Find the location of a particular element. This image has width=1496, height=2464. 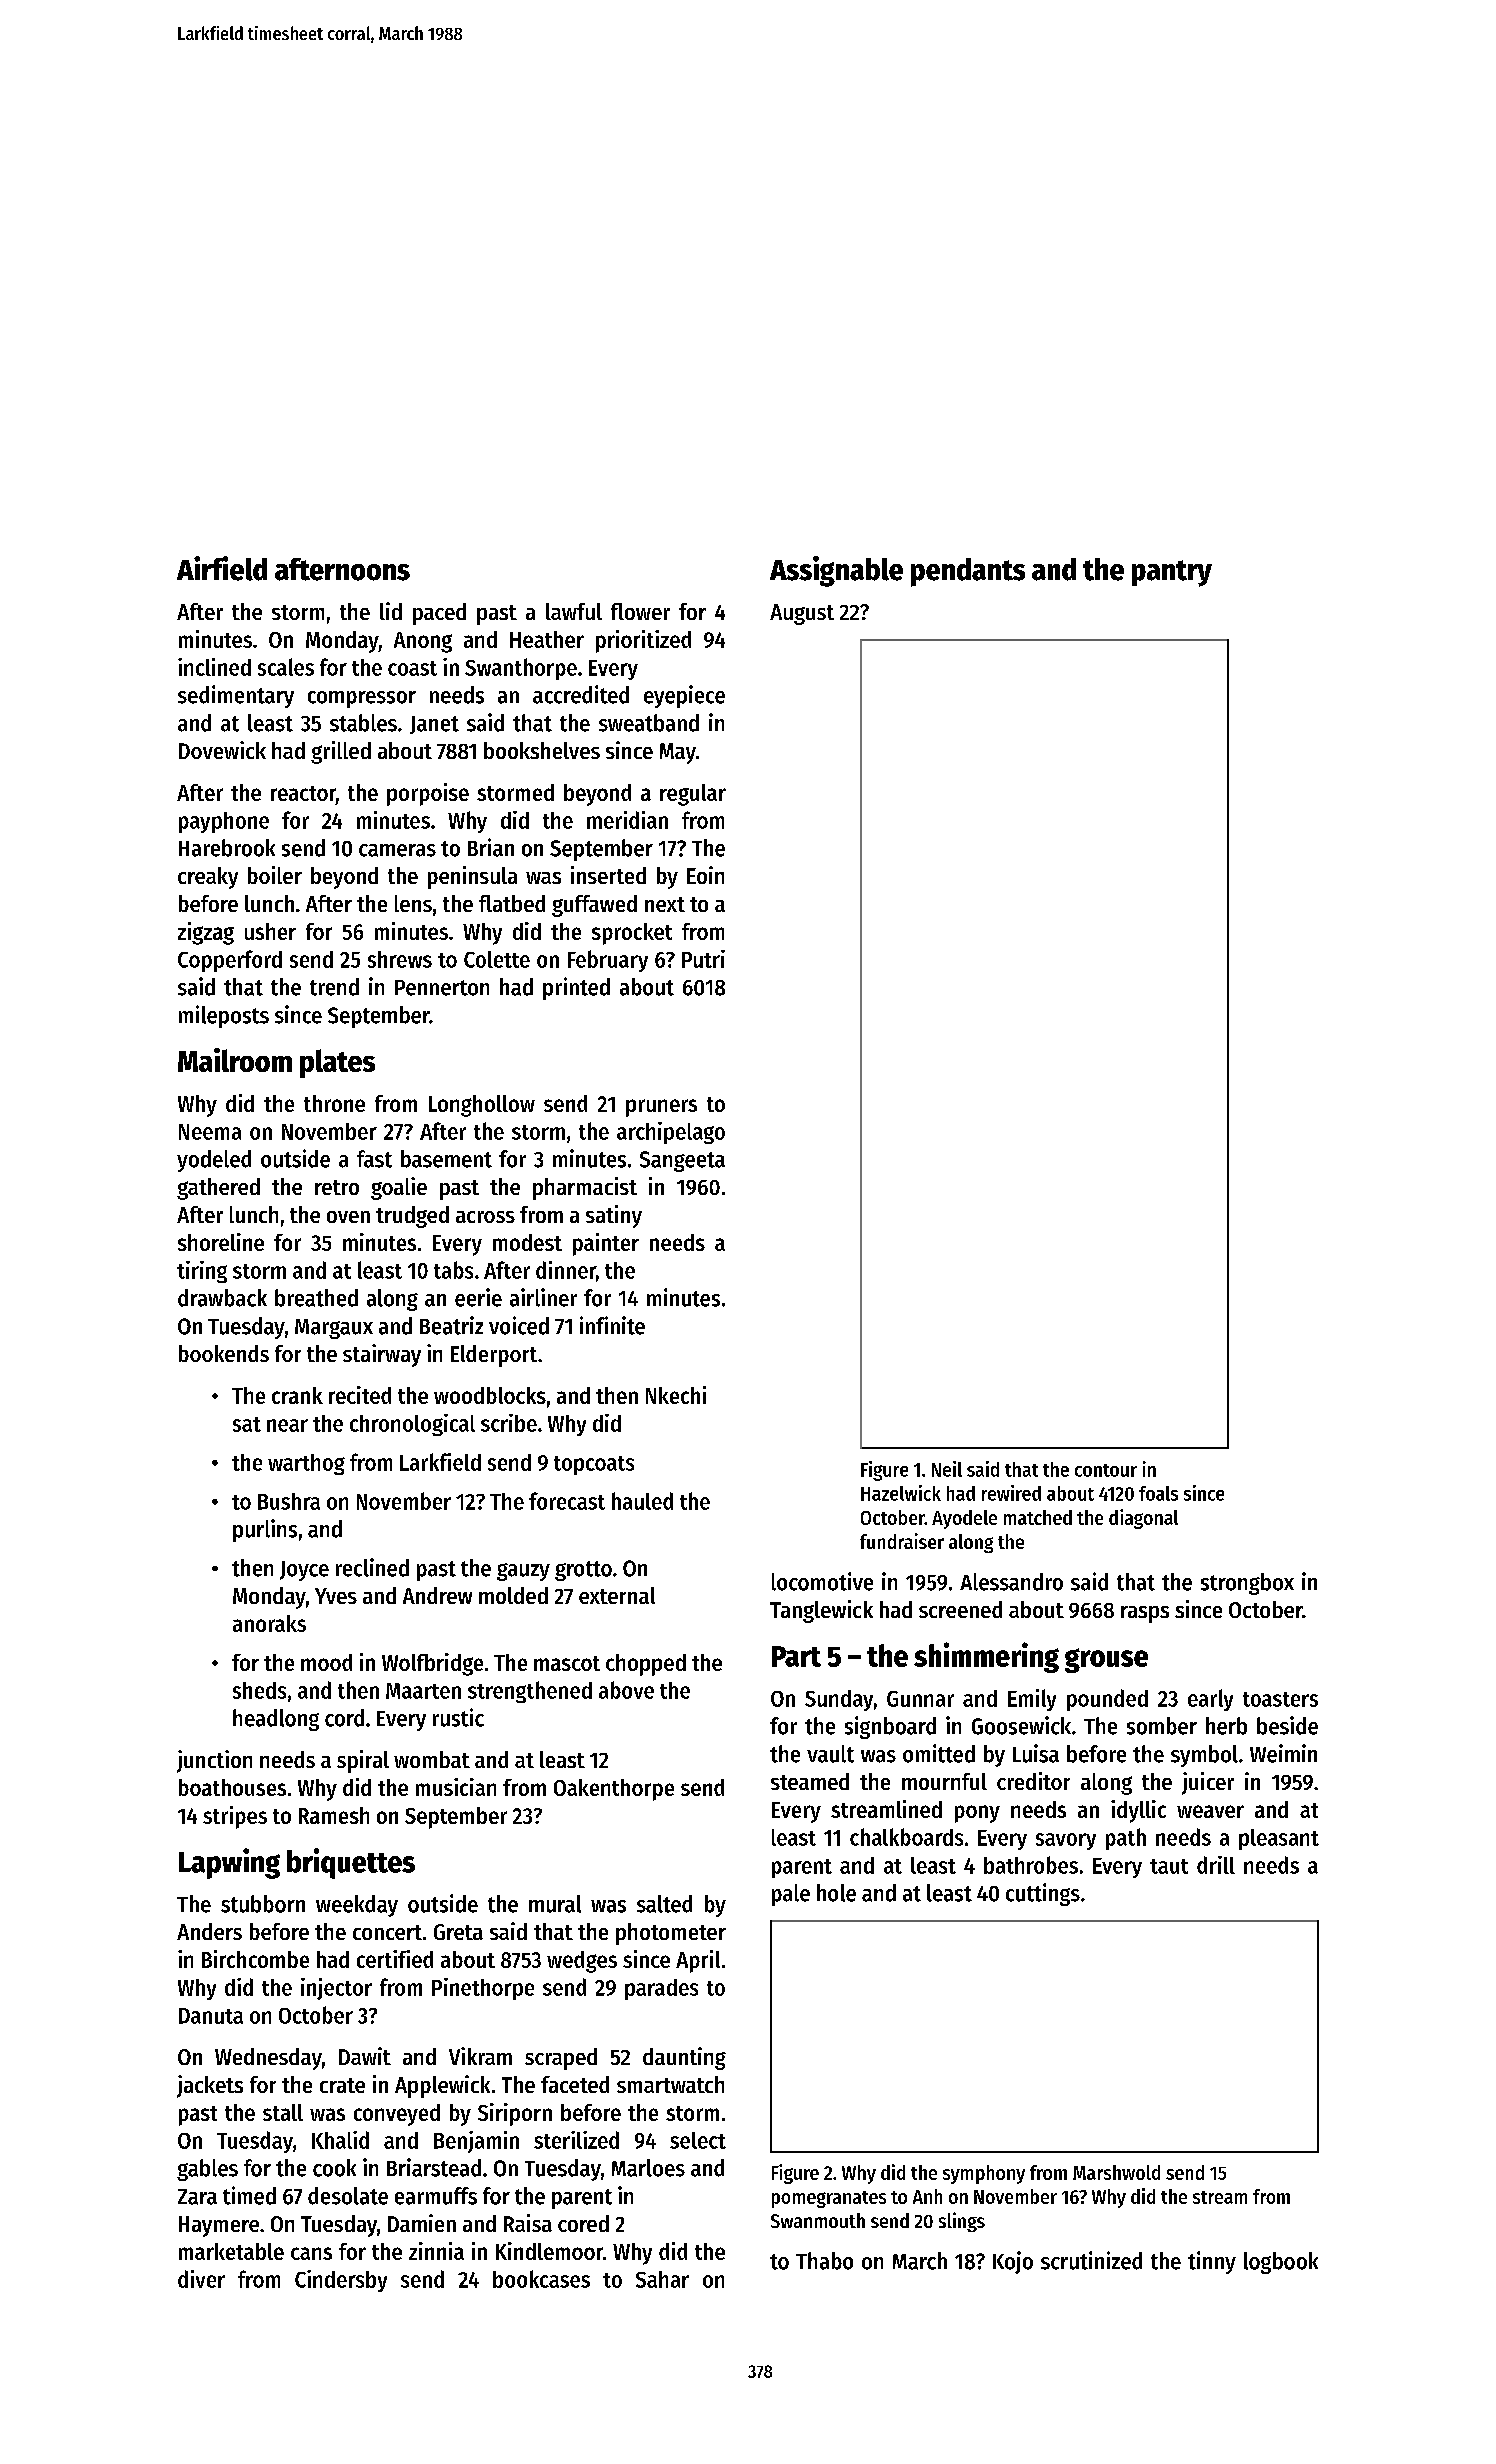

pantry is located at coordinates (1172, 573).
